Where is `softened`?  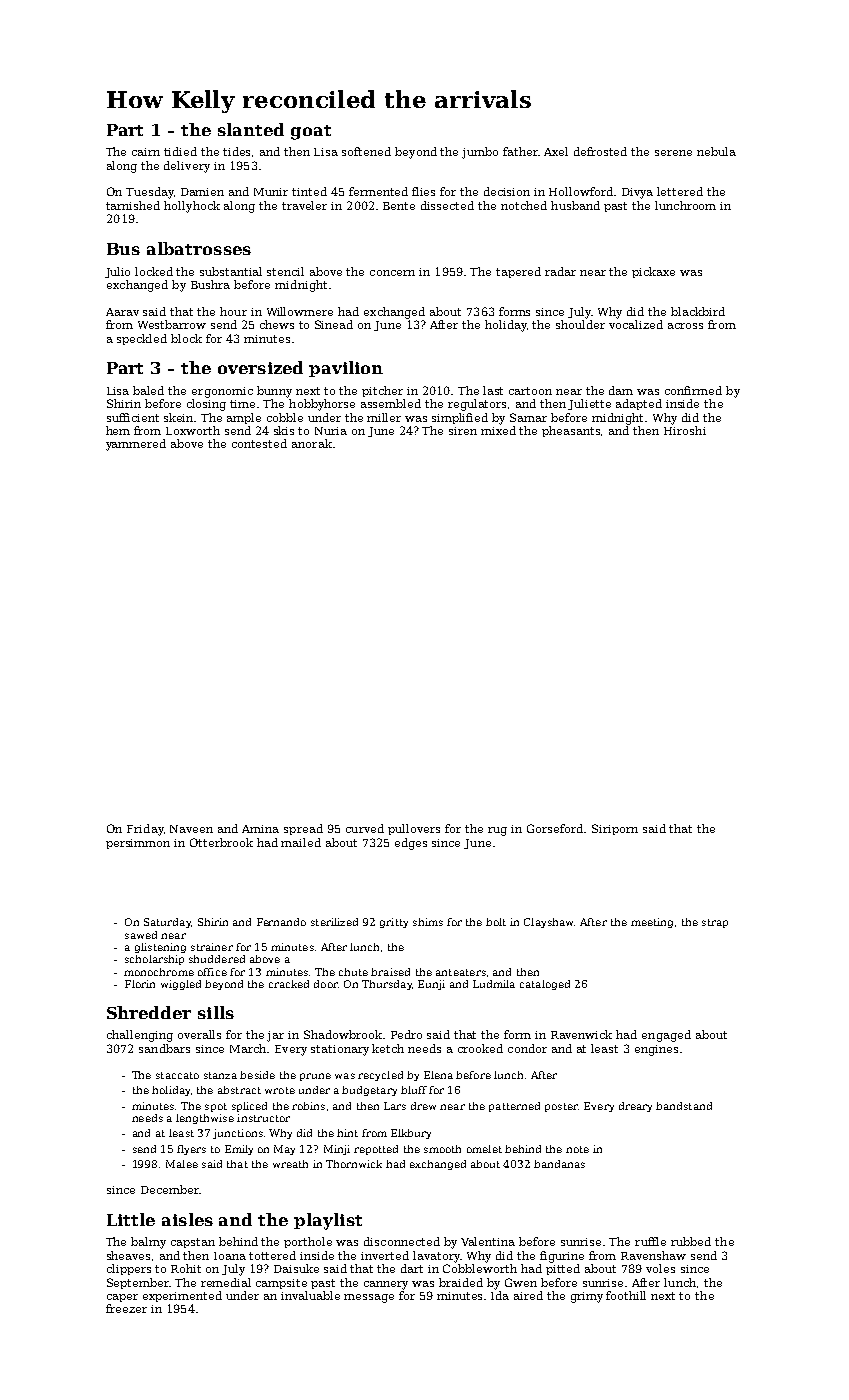
softened is located at coordinates (366, 151).
